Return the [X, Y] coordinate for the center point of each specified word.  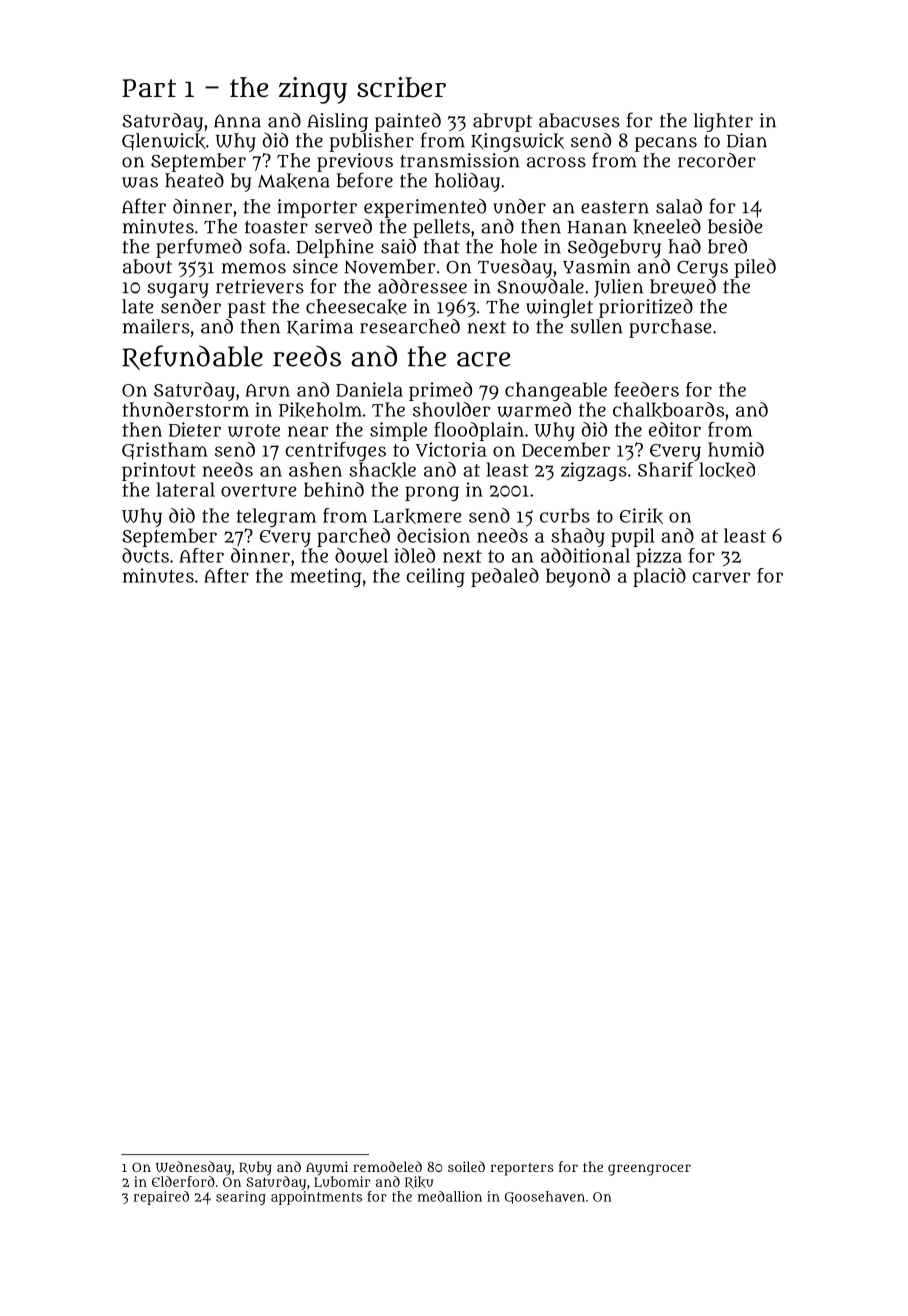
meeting [326, 577]
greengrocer [649, 1170]
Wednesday [193, 1168]
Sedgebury [614, 248]
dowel [361, 555]
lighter [723, 122]
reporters [522, 1169]
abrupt [502, 122]
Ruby [255, 1169]
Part [149, 88]
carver [721, 577]
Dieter [195, 429]
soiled [466, 1166]
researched [410, 326]
